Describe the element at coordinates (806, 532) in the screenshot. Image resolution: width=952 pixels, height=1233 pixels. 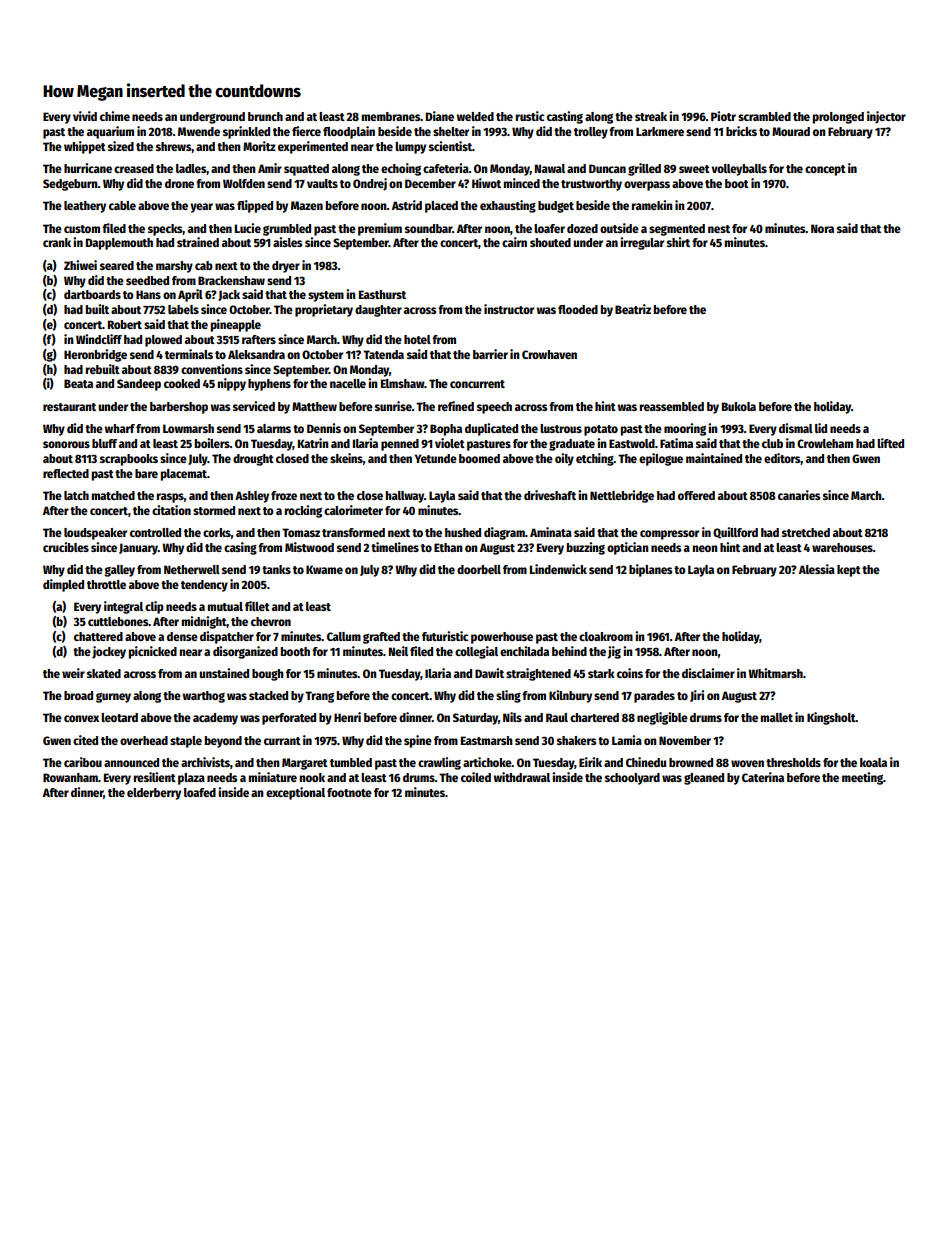
I see `stretched` at that location.
